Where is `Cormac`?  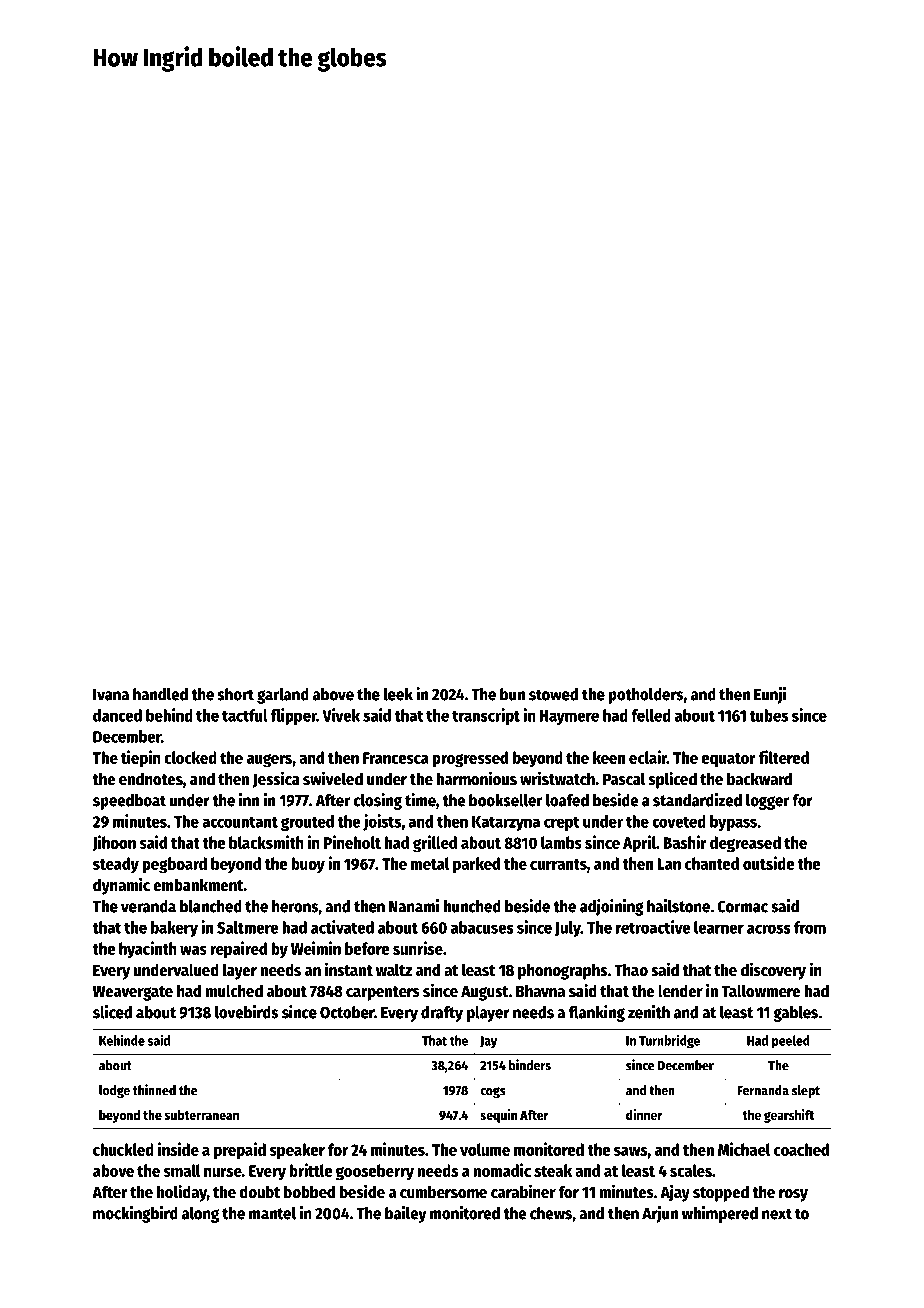 Cormac is located at coordinates (742, 906).
